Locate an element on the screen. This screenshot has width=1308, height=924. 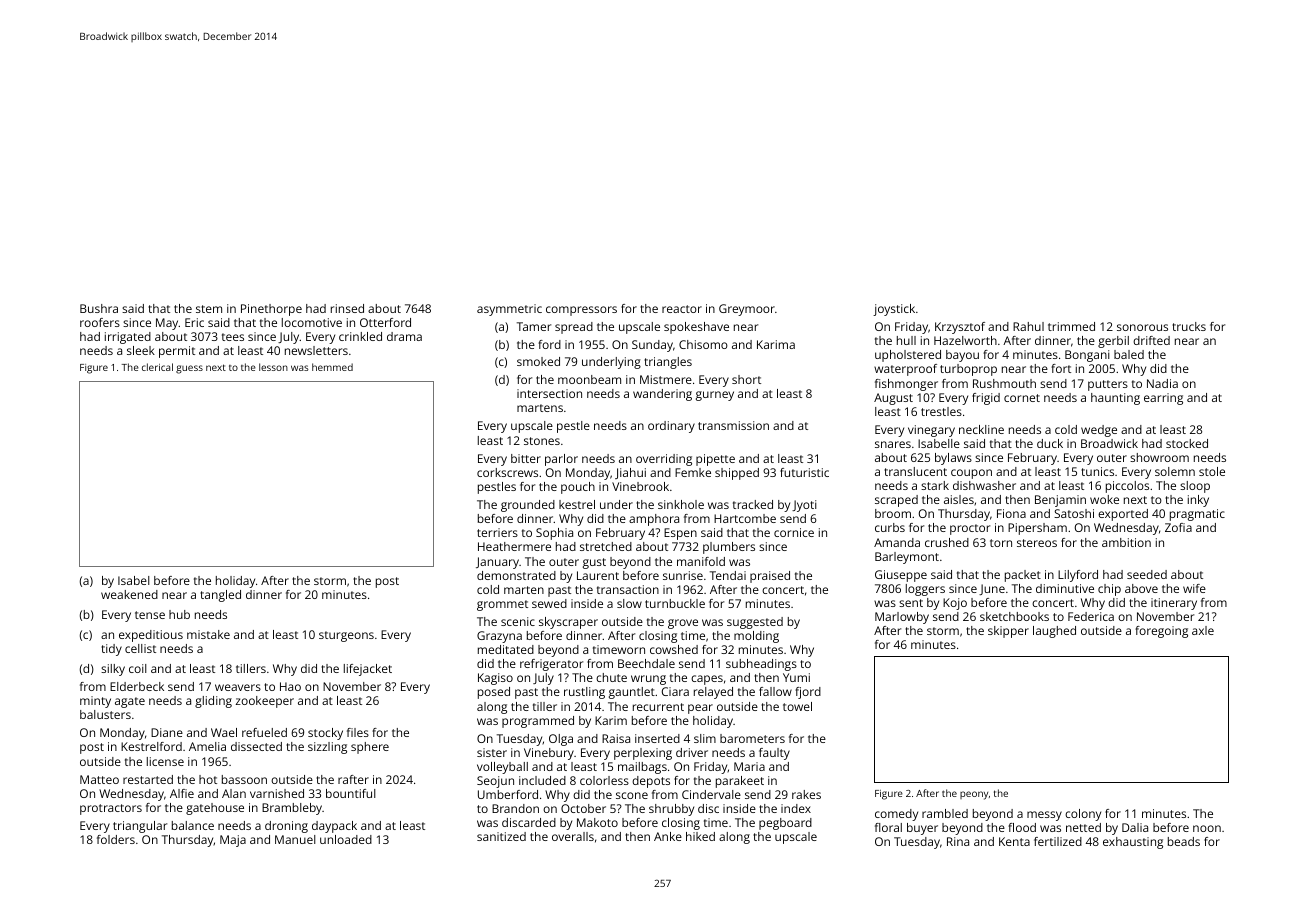
compressors is located at coordinates (581, 311).
